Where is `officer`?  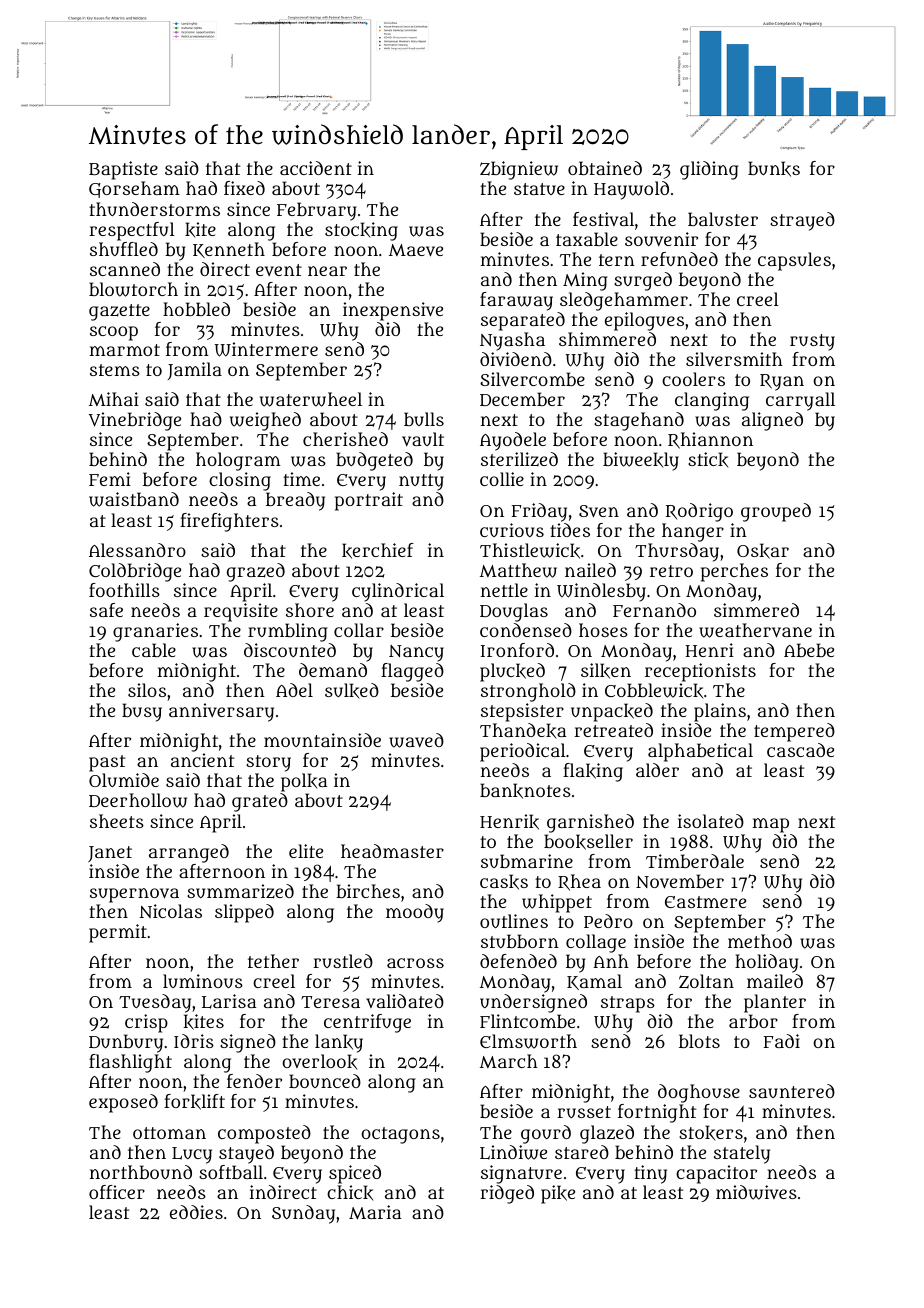 officer is located at coordinates (117, 1192).
